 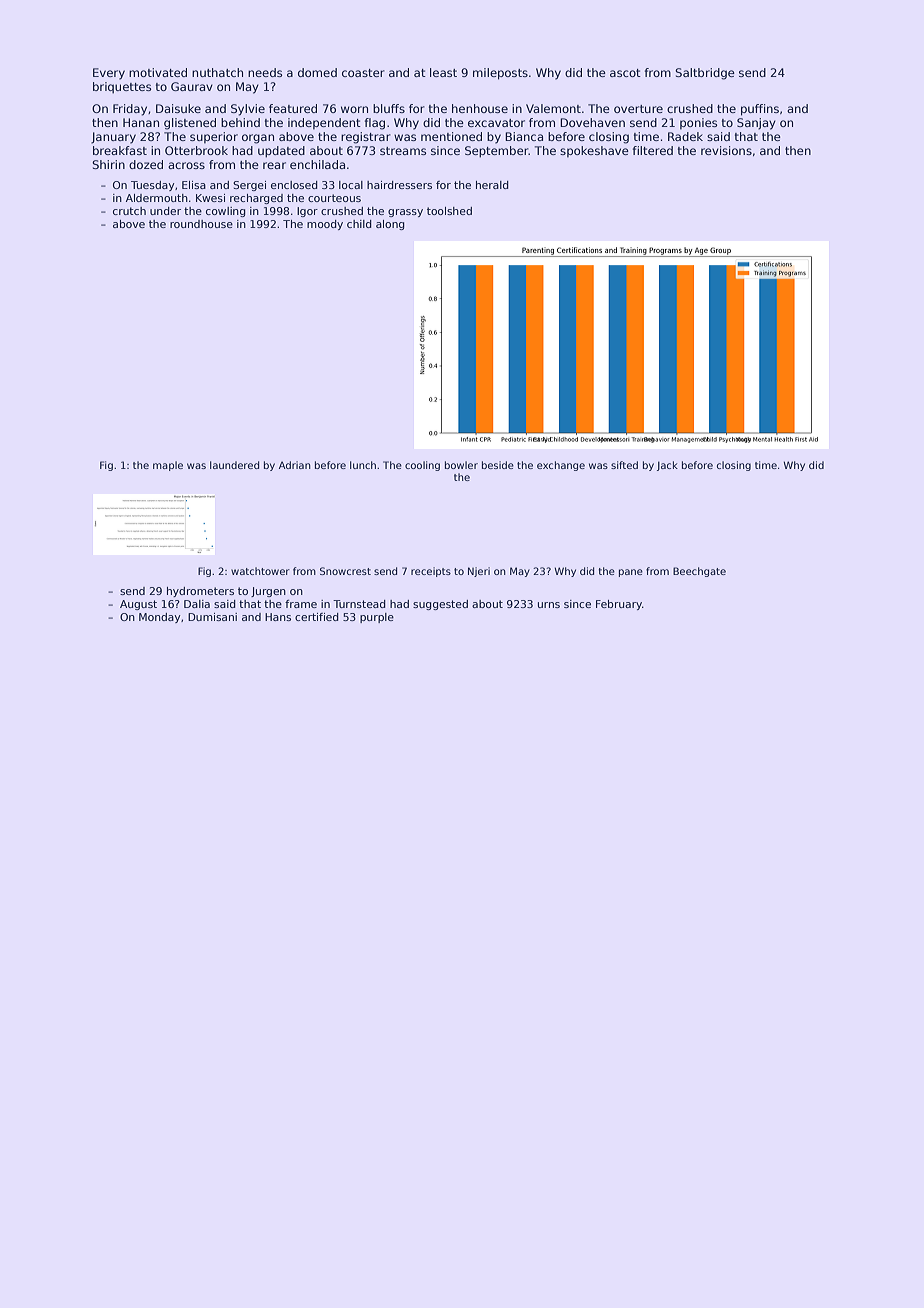 I want to click on roundhouse, so click(x=201, y=224).
